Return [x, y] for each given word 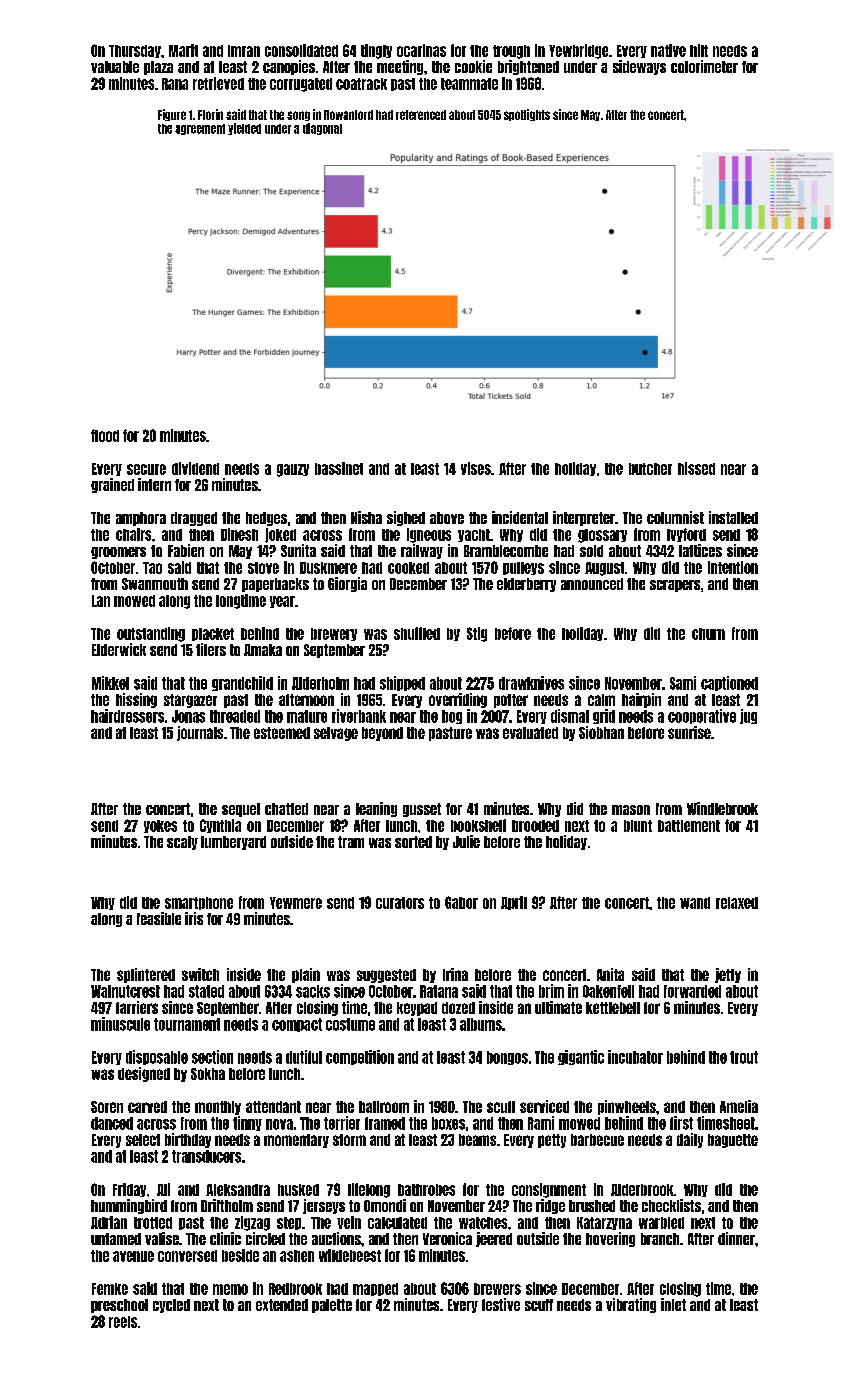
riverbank [359, 716]
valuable [115, 67]
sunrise [689, 732]
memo [230, 1289]
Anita [610, 974]
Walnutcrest [125, 991]
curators [400, 903]
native [668, 50]
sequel [241, 810]
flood [105, 435]
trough [511, 52]
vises [476, 468]
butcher [650, 469]
